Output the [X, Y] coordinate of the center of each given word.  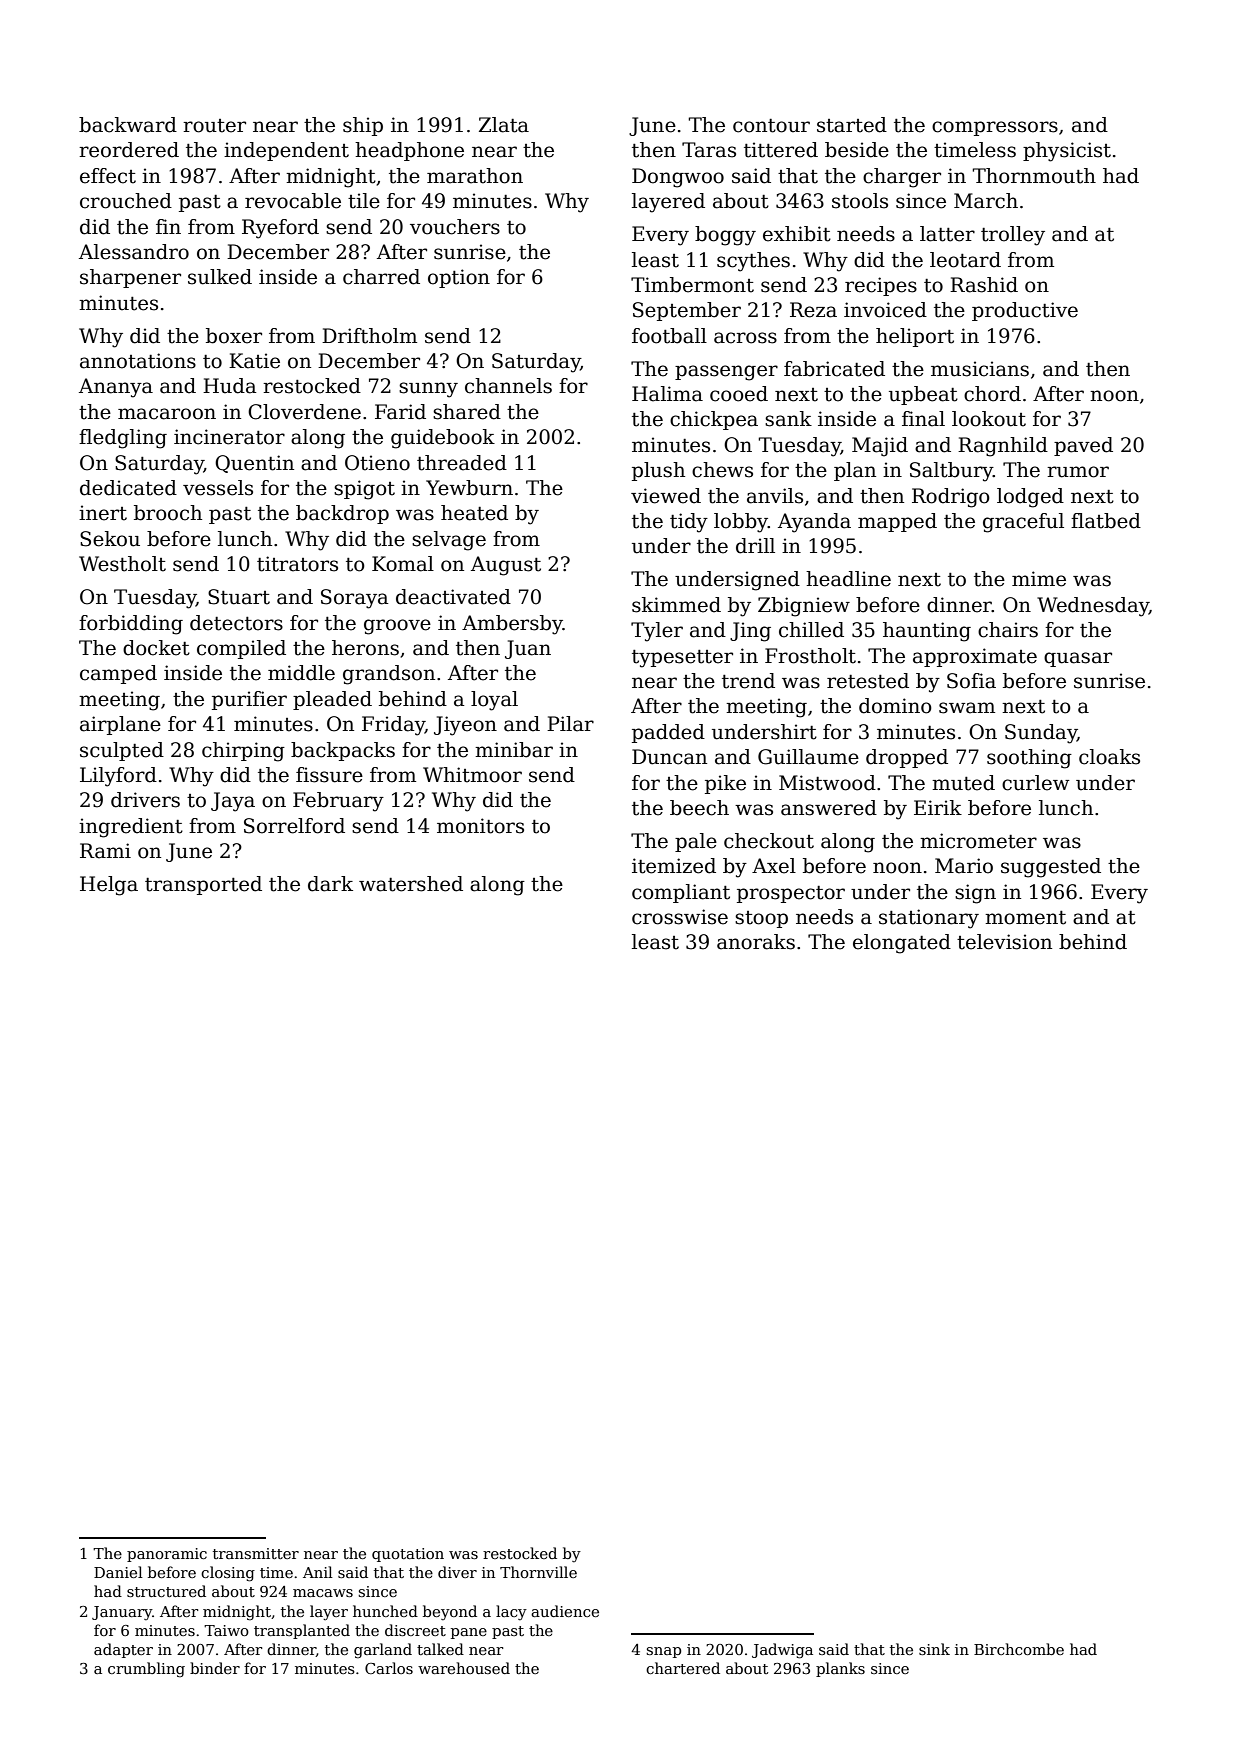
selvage [449, 541]
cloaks [1109, 757]
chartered [683, 1668]
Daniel [118, 1572]
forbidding [131, 625]
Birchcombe [1019, 1649]
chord [992, 394]
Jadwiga [782, 1651]
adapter [123, 1650]
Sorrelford [294, 826]
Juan [528, 649]
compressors [995, 128]
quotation [408, 1555]
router [214, 126]
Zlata [504, 125]
